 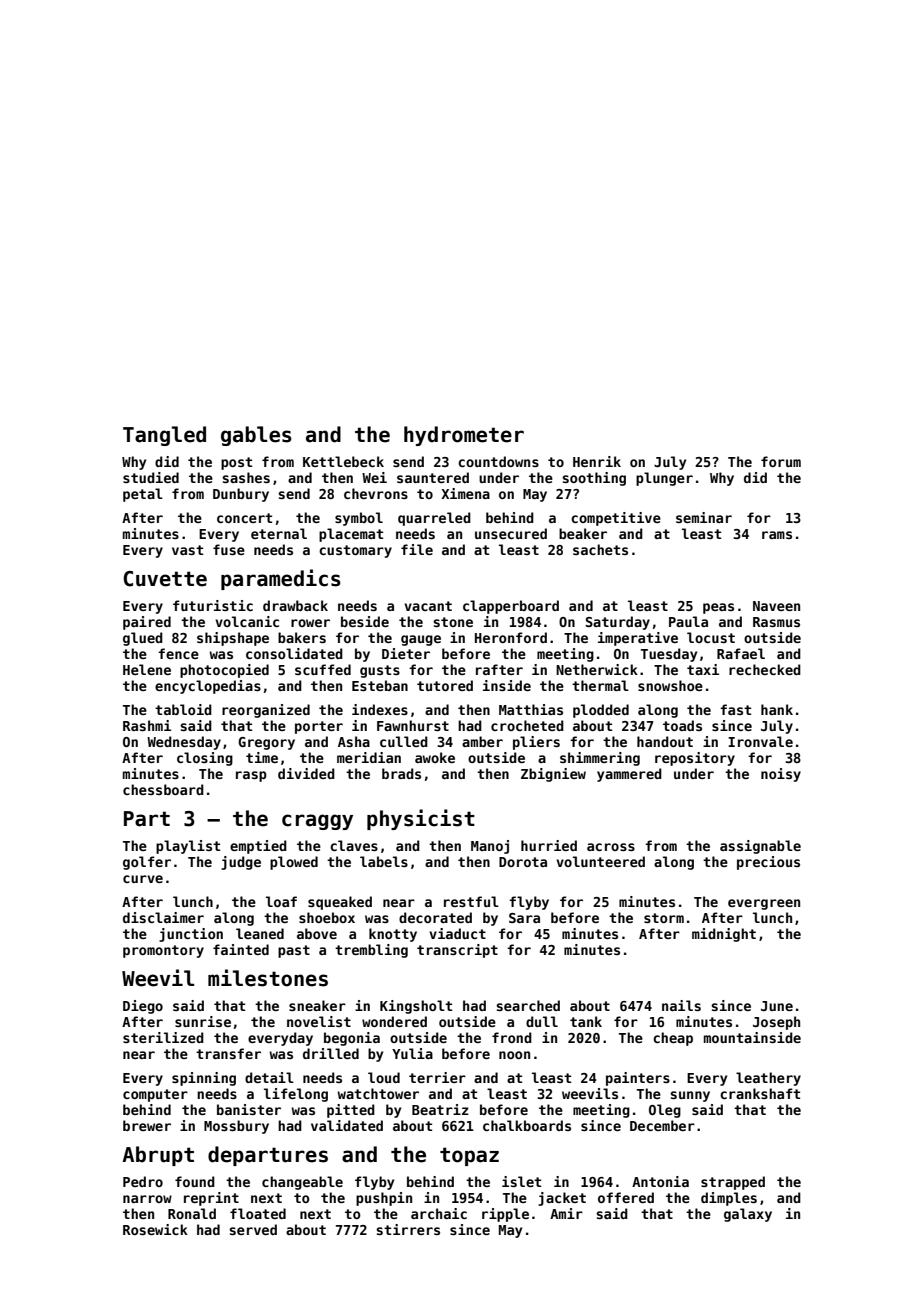 I want to click on pliers, so click(x=536, y=743).
